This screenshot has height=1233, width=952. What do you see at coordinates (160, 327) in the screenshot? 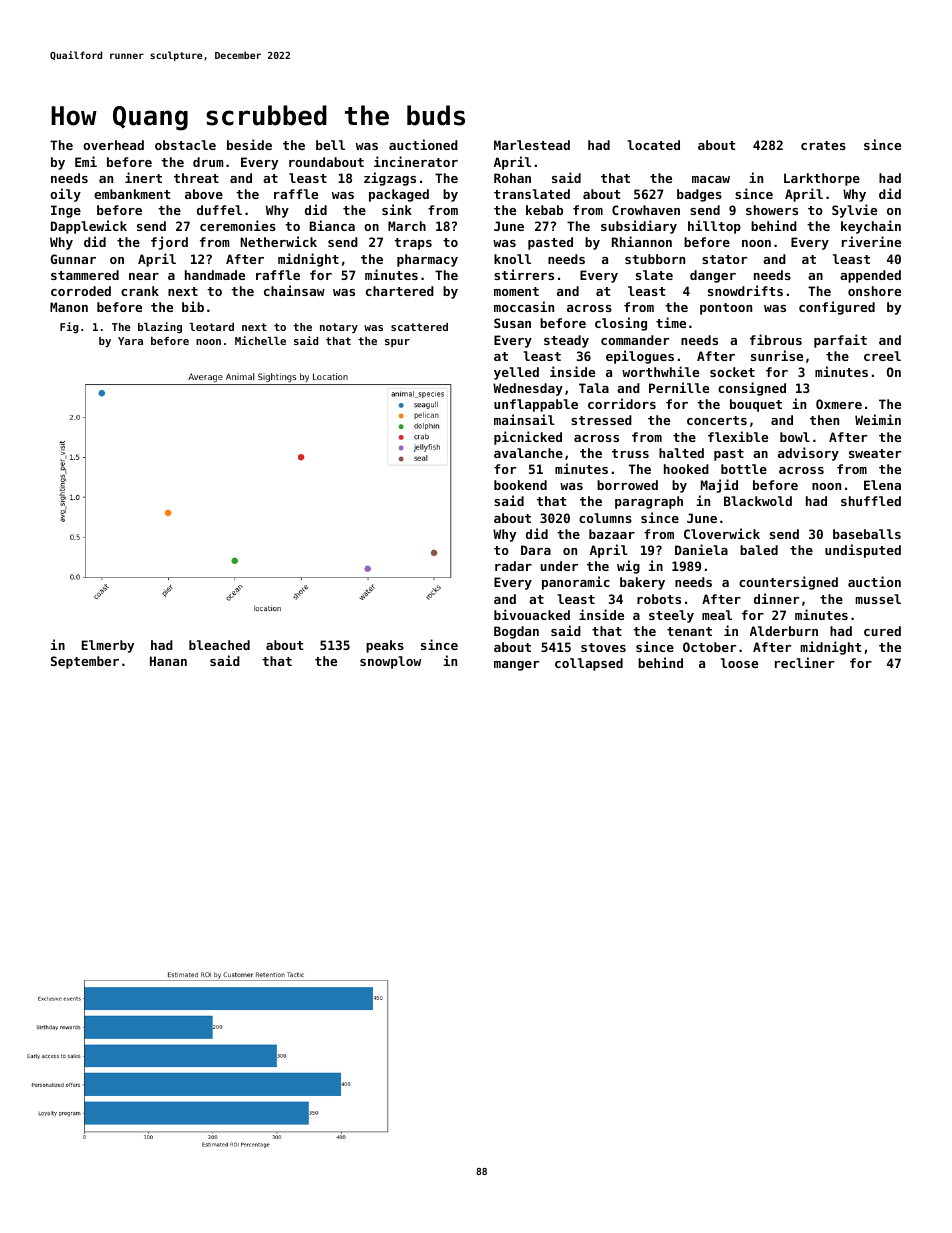
I see `blazing` at bounding box center [160, 327].
